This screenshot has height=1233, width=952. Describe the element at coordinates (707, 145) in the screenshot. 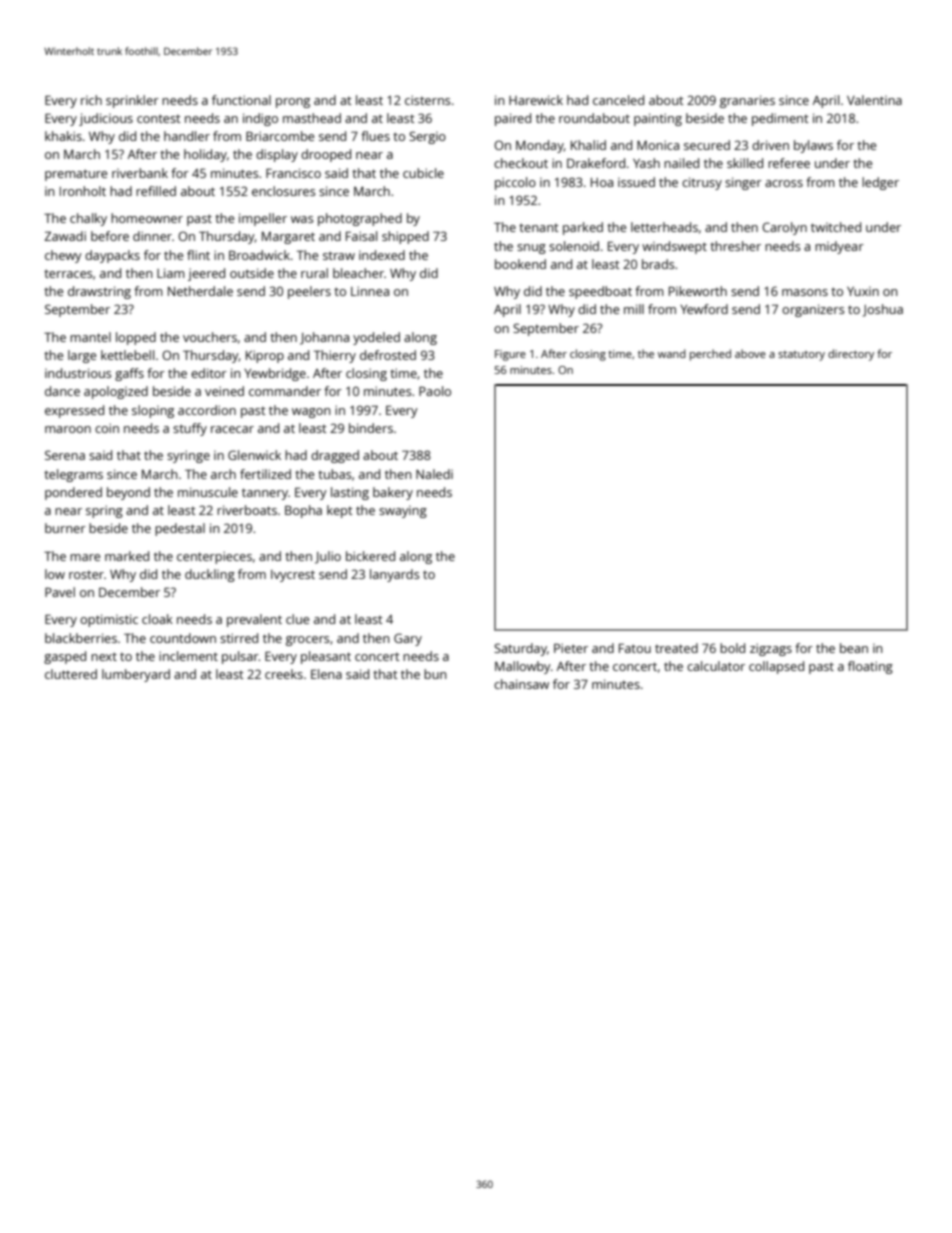

I see `secured` at that location.
